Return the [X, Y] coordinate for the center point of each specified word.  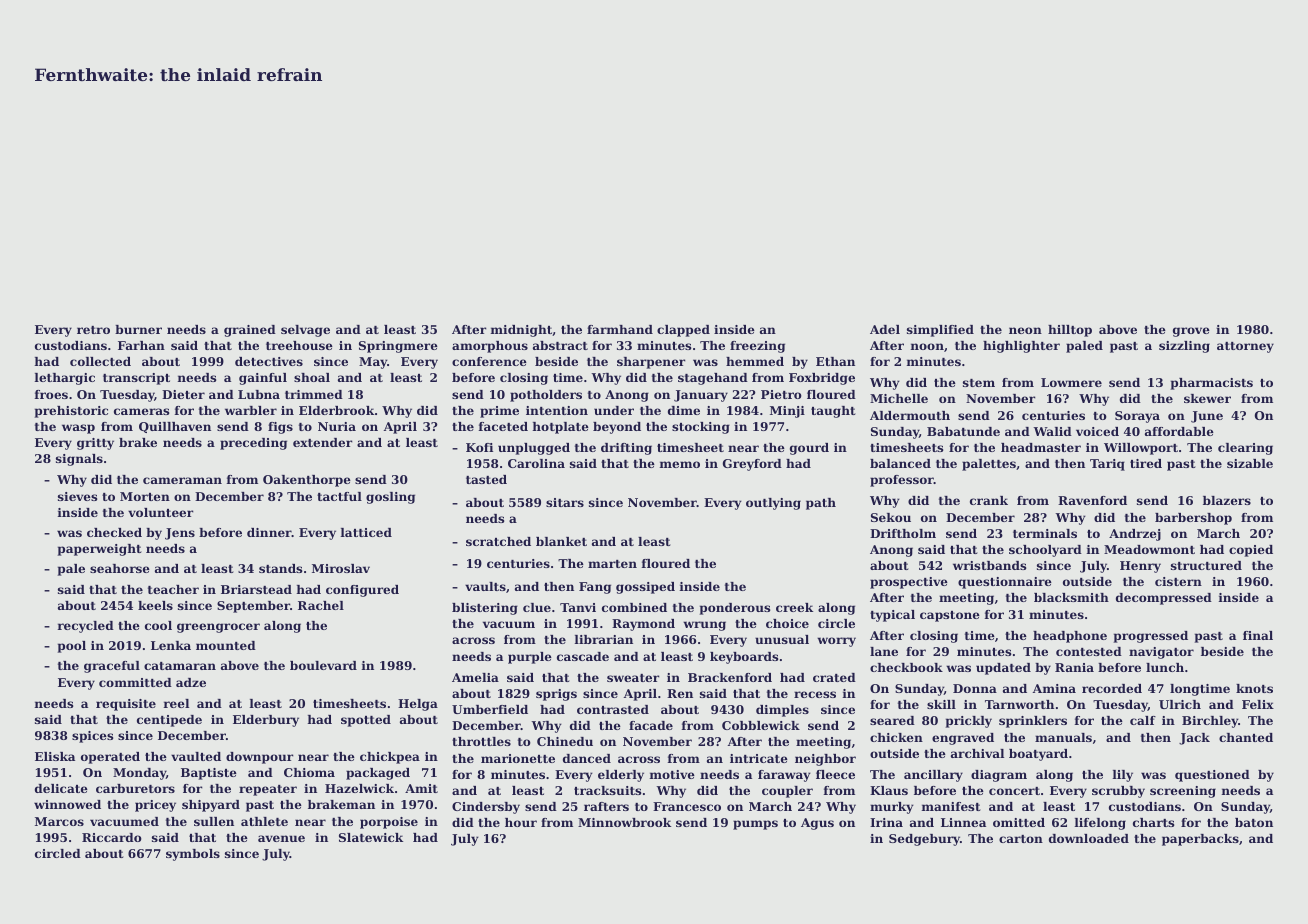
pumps [755, 825]
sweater [633, 678]
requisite [126, 705]
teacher [173, 589]
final [1258, 635]
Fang [595, 588]
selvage [305, 331]
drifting [626, 449]
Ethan [835, 361]
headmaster [1041, 447]
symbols [193, 855]
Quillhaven [175, 427]
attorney [1245, 347]
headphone [1070, 637]
